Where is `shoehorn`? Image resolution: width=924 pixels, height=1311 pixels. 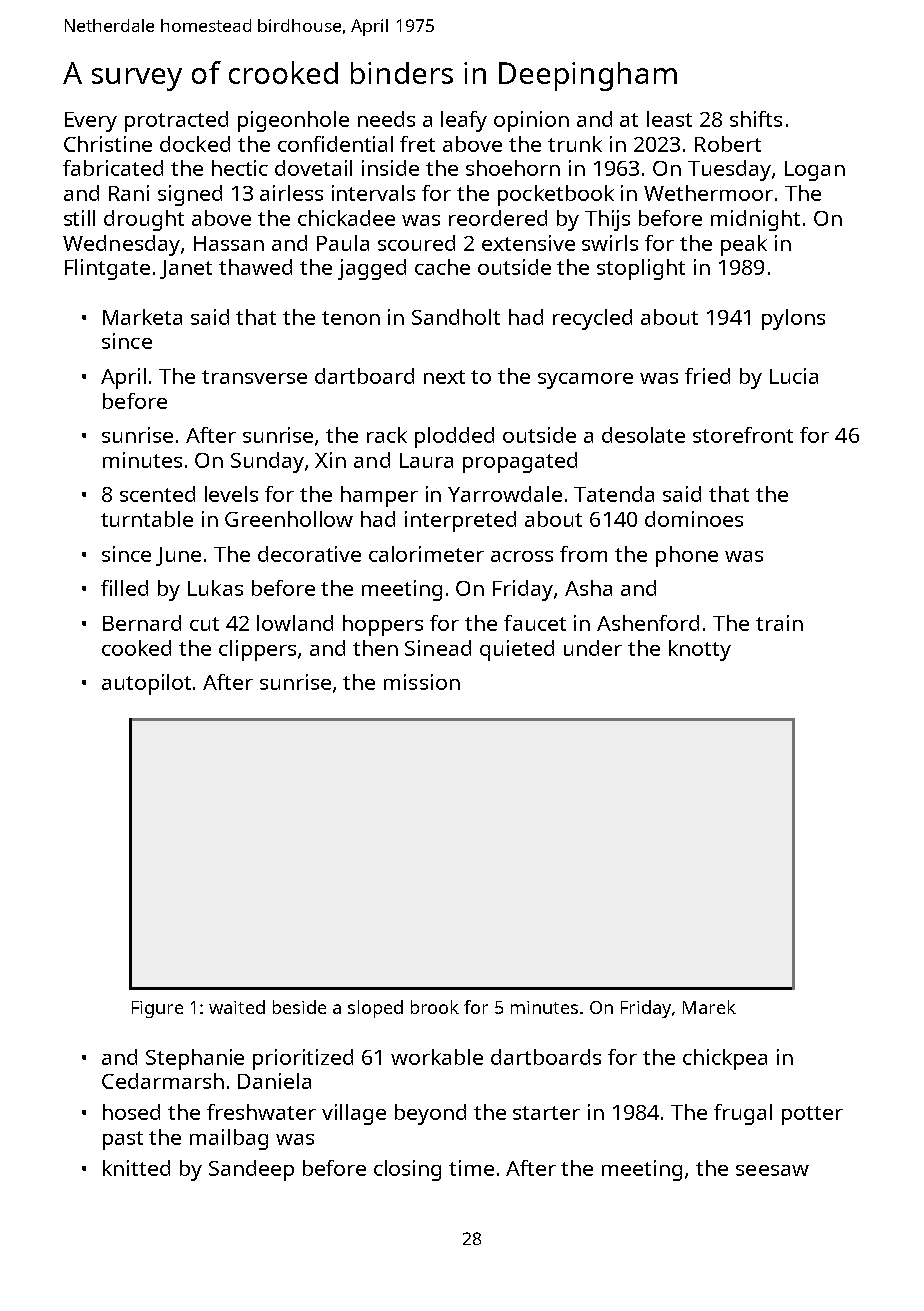 shoehorn is located at coordinates (513, 168).
